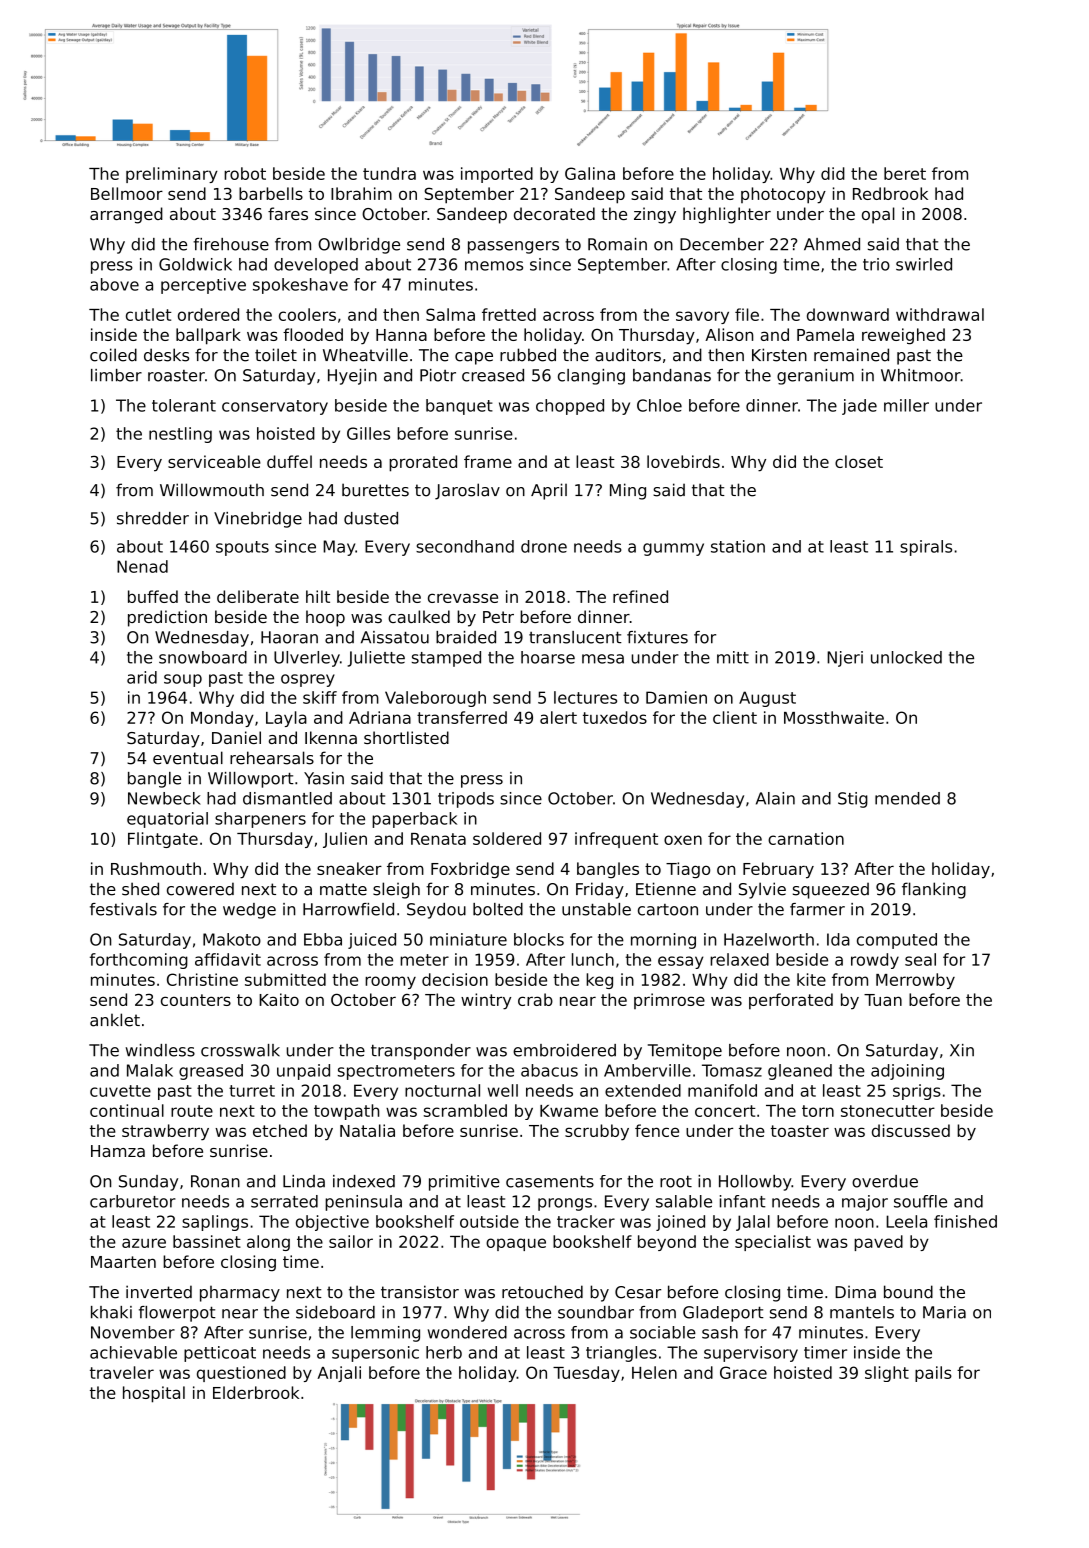 Image resolution: width=1089 pixels, height=1548 pixels. Describe the element at coordinates (654, 1372) in the screenshot. I see `Helen` at that location.
